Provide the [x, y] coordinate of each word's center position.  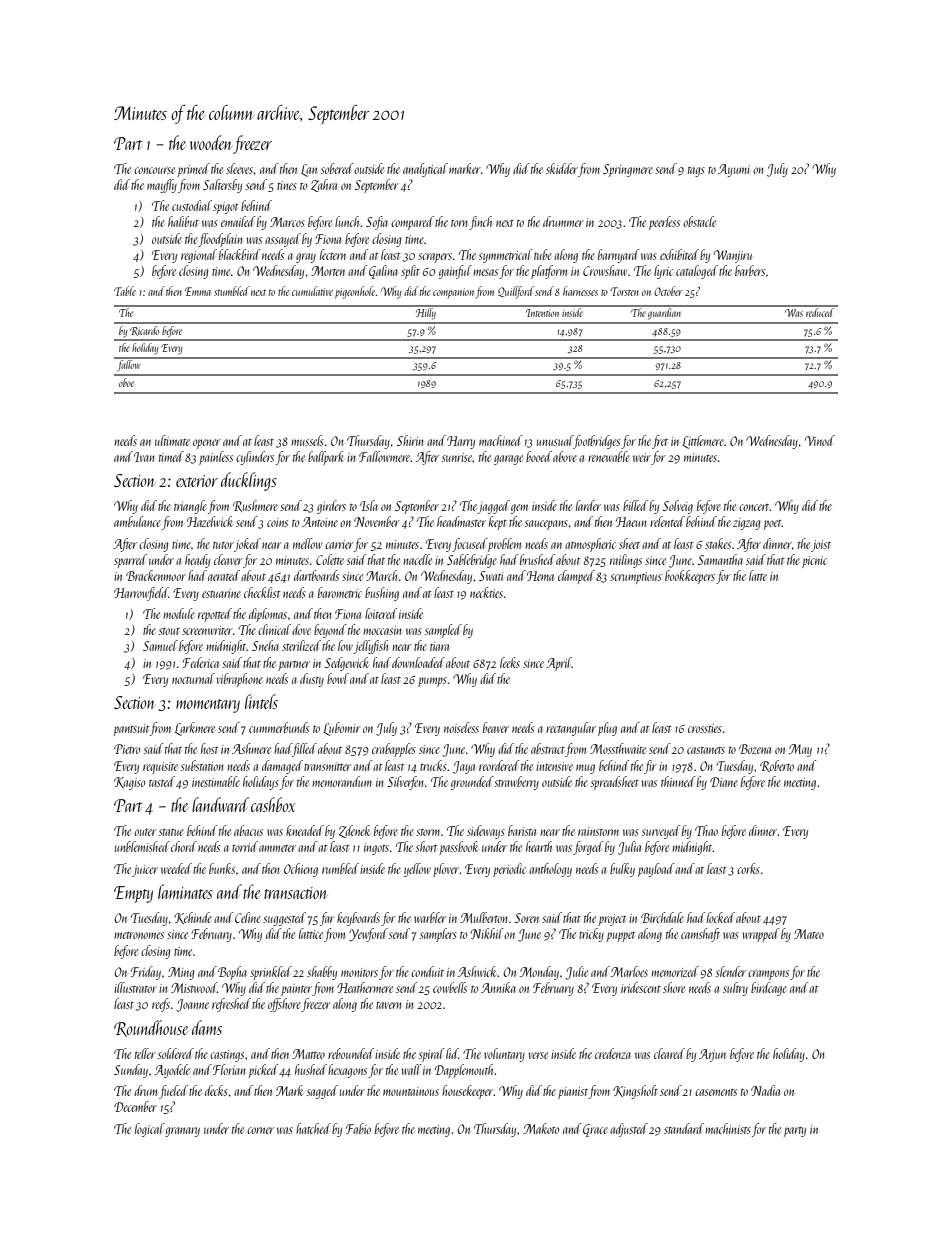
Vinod [820, 440]
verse [538, 1055]
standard [684, 1128]
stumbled [232, 291]
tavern [389, 1005]
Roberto [777, 766]
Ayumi [734, 170]
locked [721, 917]
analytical [425, 170]
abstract [548, 748]
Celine [248, 917]
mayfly [162, 186]
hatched [313, 1128]
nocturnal [193, 678]
